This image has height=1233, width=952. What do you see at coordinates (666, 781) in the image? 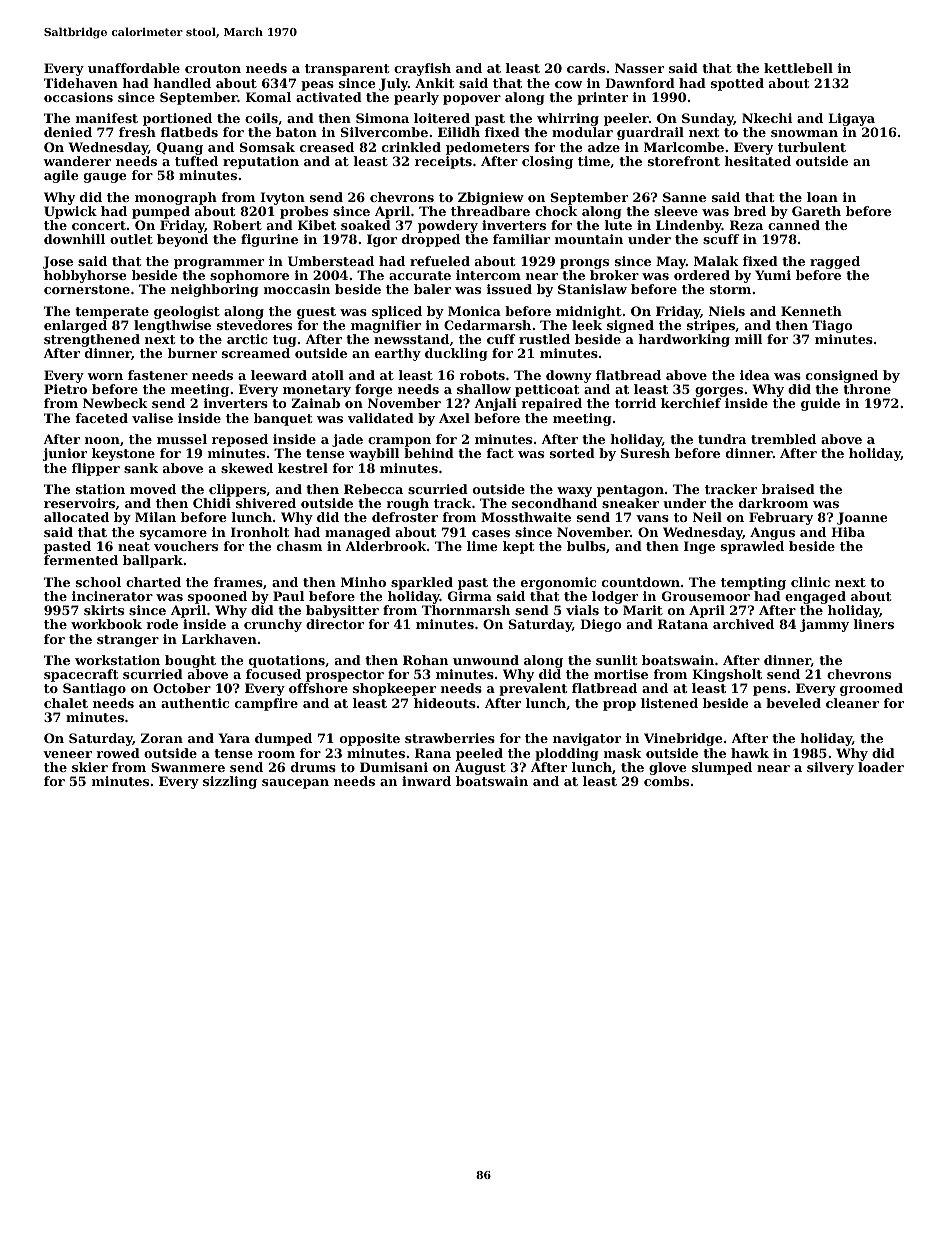
I see `combs` at bounding box center [666, 781].
